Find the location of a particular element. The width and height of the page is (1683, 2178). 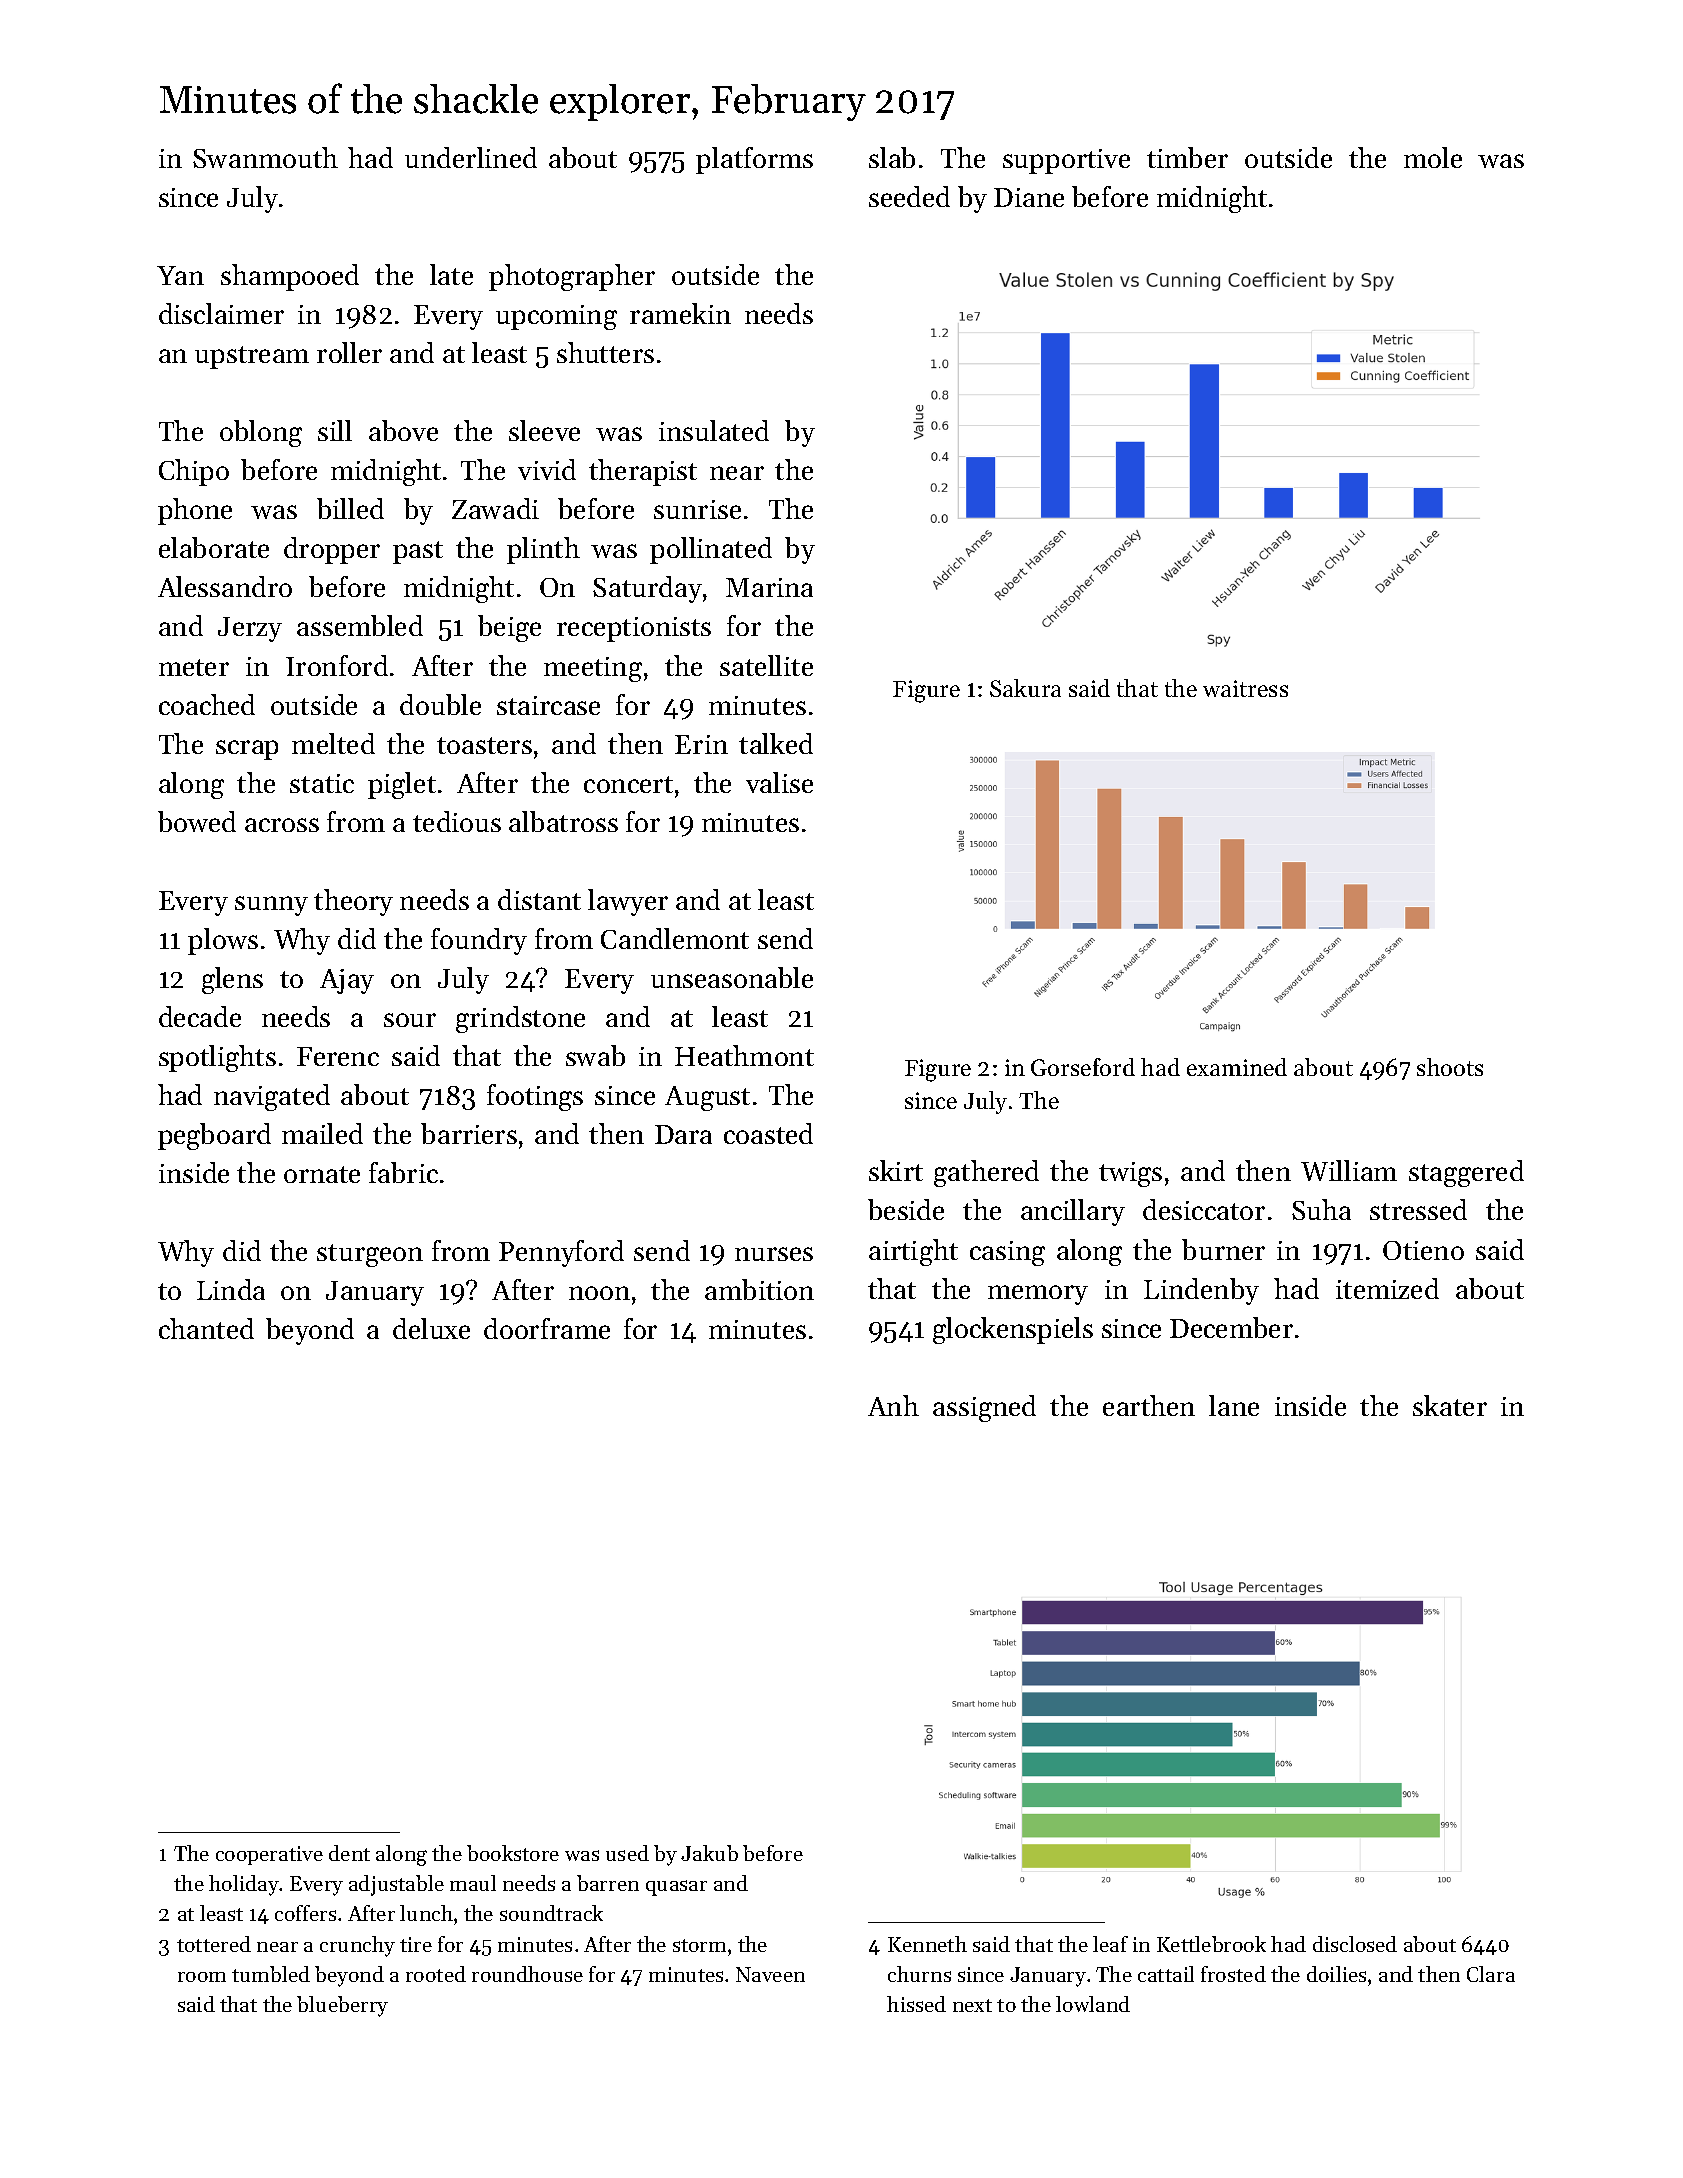

timber is located at coordinates (1187, 157).
